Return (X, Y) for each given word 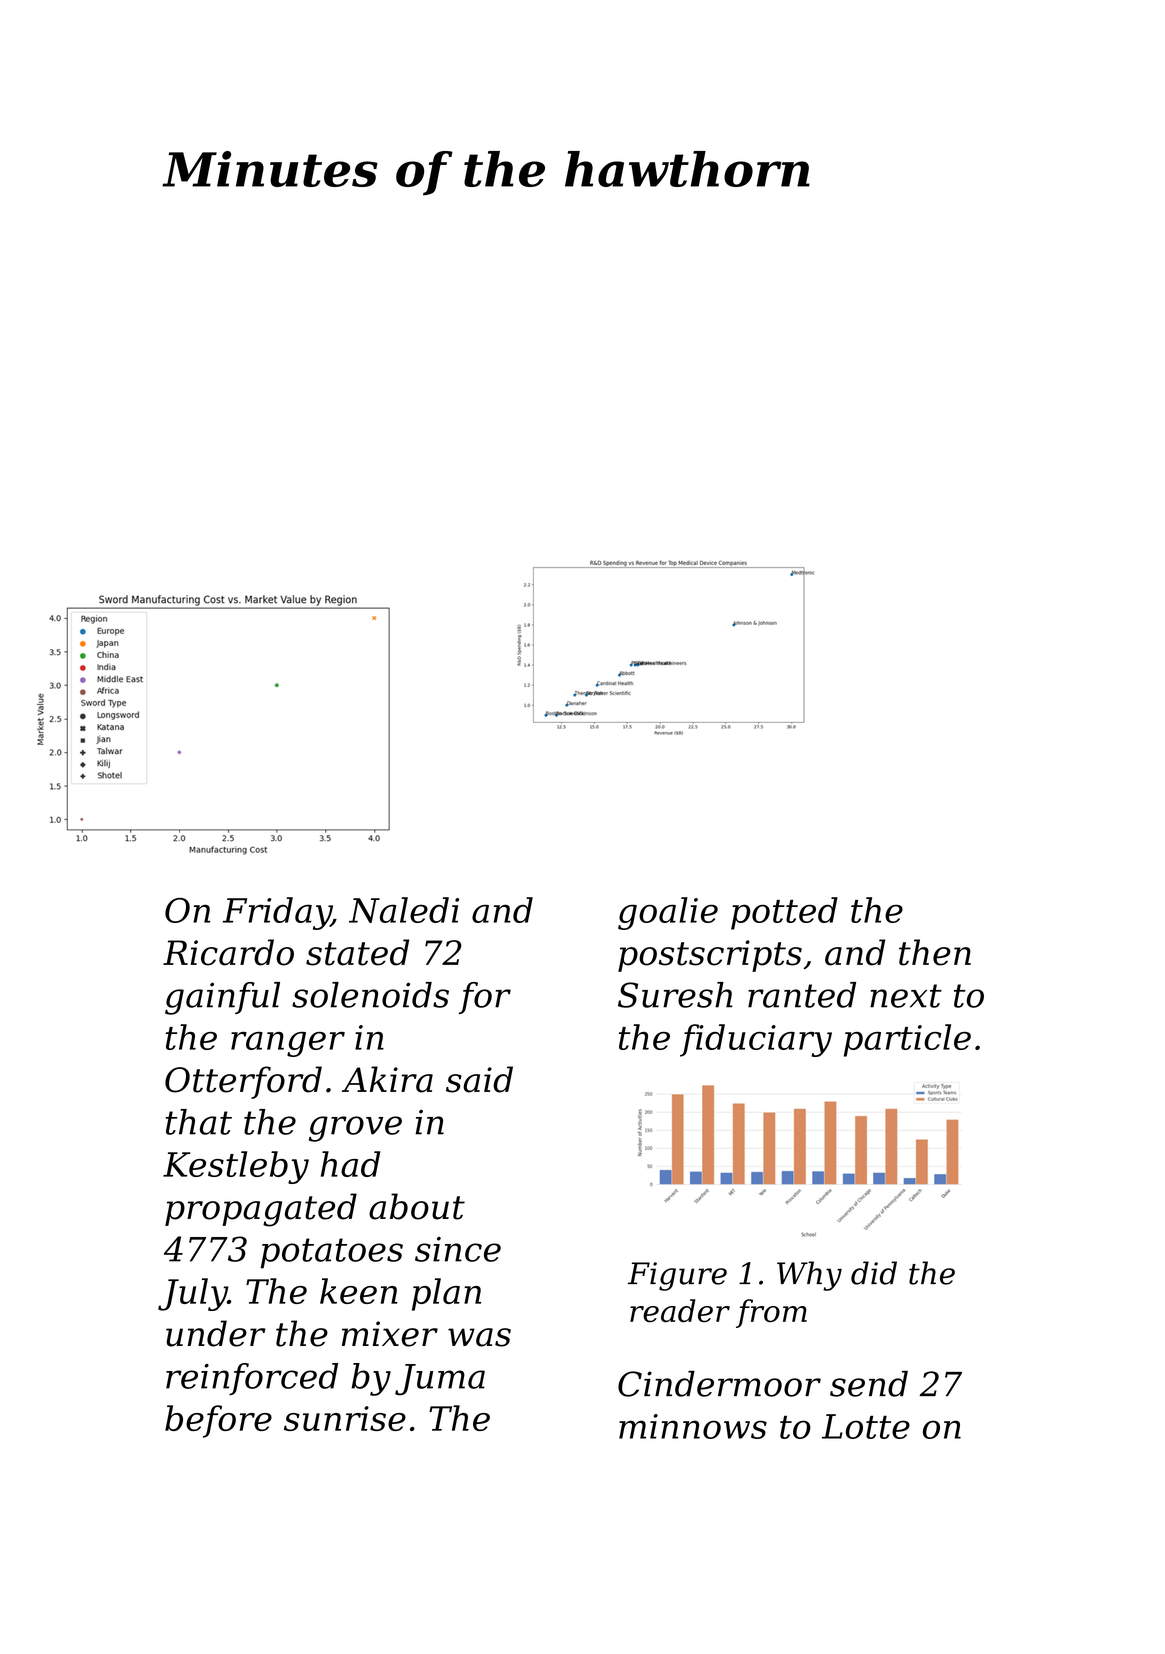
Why (809, 1276)
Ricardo (228, 952)
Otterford (243, 1082)
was (479, 1337)
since (458, 1249)
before (218, 1421)
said (479, 1079)
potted (784, 913)
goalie (668, 913)
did (874, 1273)
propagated (261, 1210)
